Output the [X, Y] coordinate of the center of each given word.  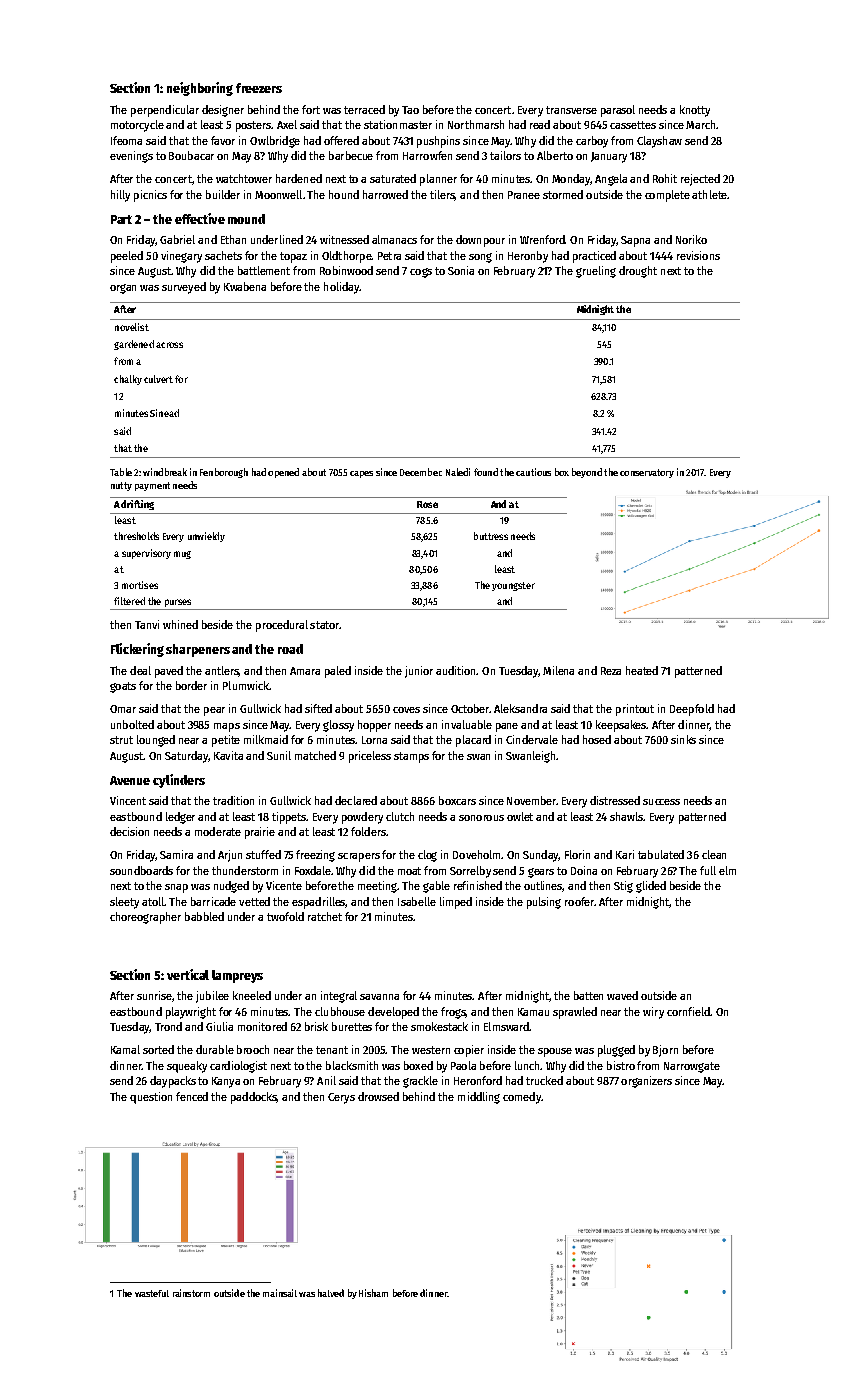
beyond [587, 473]
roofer [579, 901]
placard [473, 741]
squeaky [187, 1067]
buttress [491, 536]
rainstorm [191, 1293]
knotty [695, 111]
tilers [442, 195]
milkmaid [266, 739]
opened [283, 473]
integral [339, 997]
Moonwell [278, 194]
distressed [615, 800]
